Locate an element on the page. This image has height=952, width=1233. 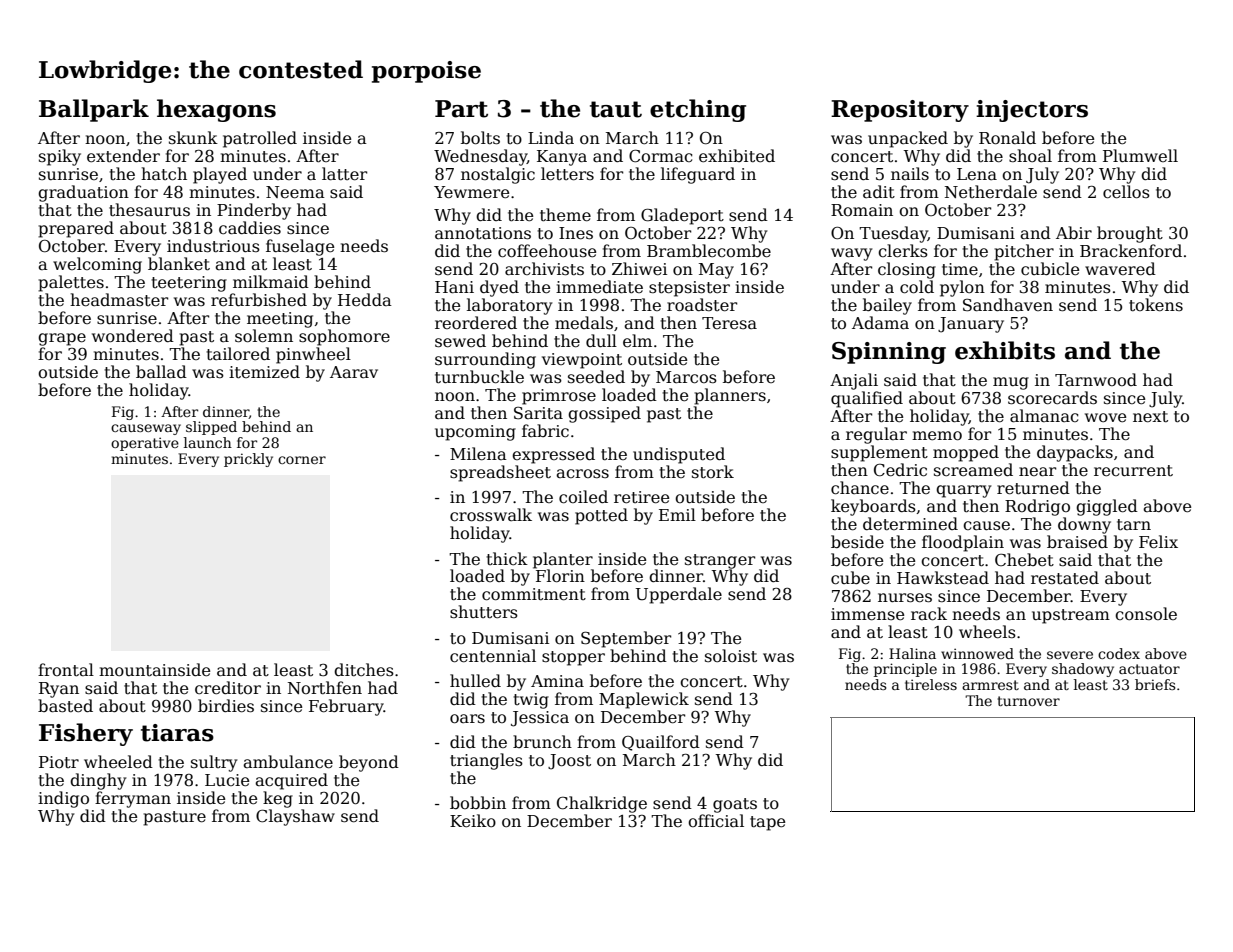
Lucie is located at coordinates (227, 780).
